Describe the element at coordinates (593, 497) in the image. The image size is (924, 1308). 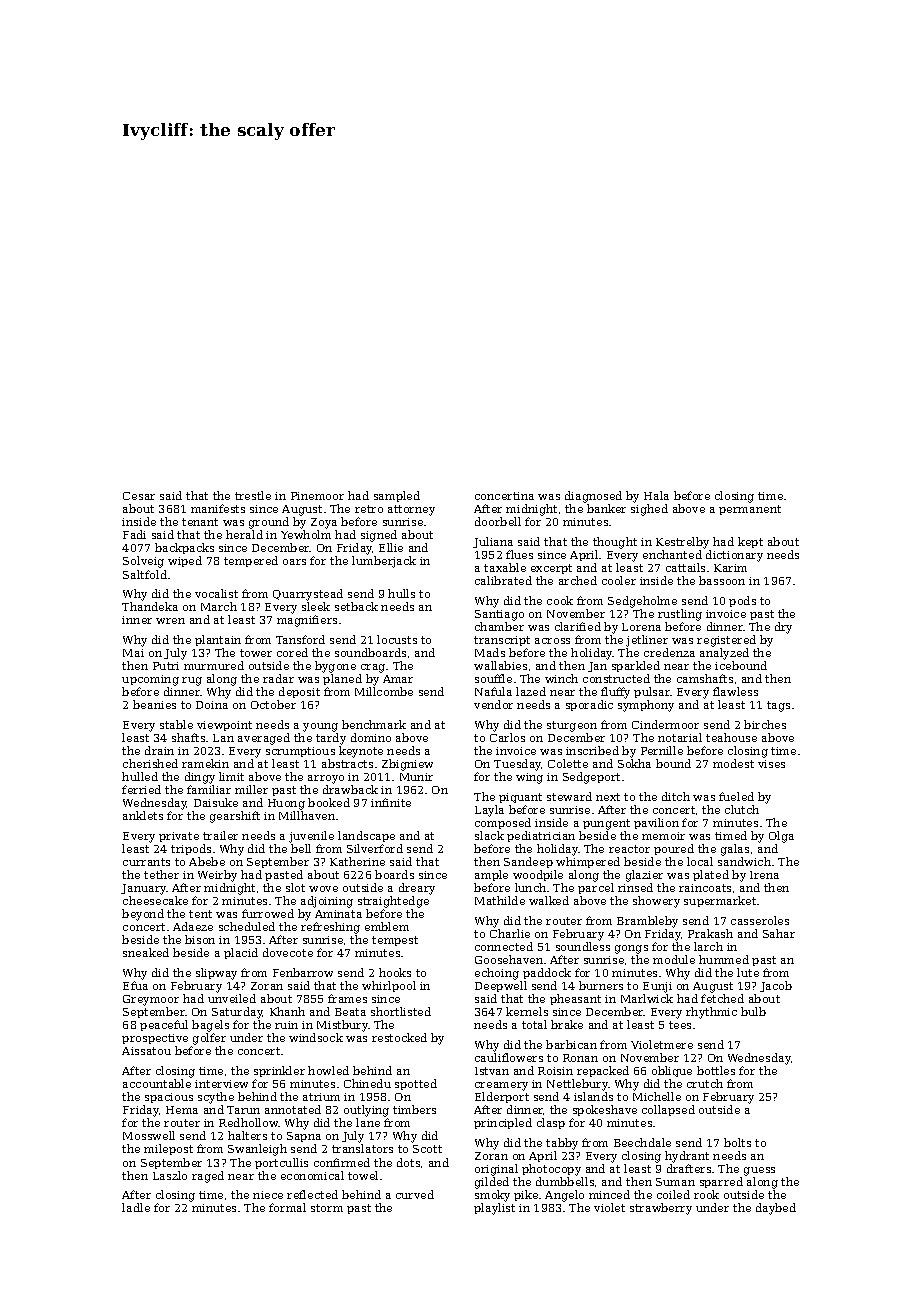
I see `diagnosed` at that location.
